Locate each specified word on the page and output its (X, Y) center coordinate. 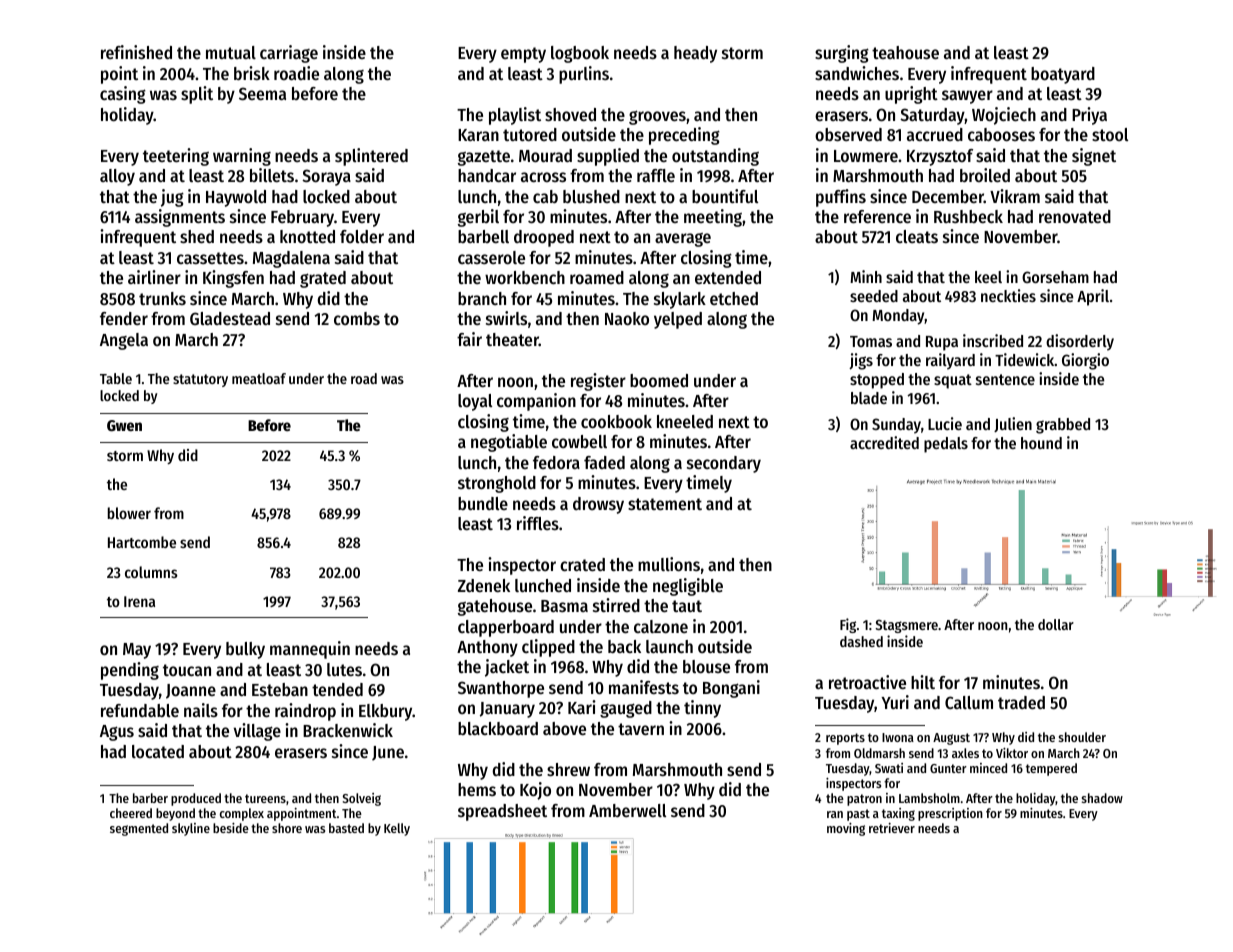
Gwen (124, 425)
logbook (580, 54)
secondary (724, 464)
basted (346, 828)
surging (842, 54)
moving (846, 829)
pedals (946, 445)
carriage (289, 54)
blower (129, 513)
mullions (669, 564)
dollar (1056, 624)
